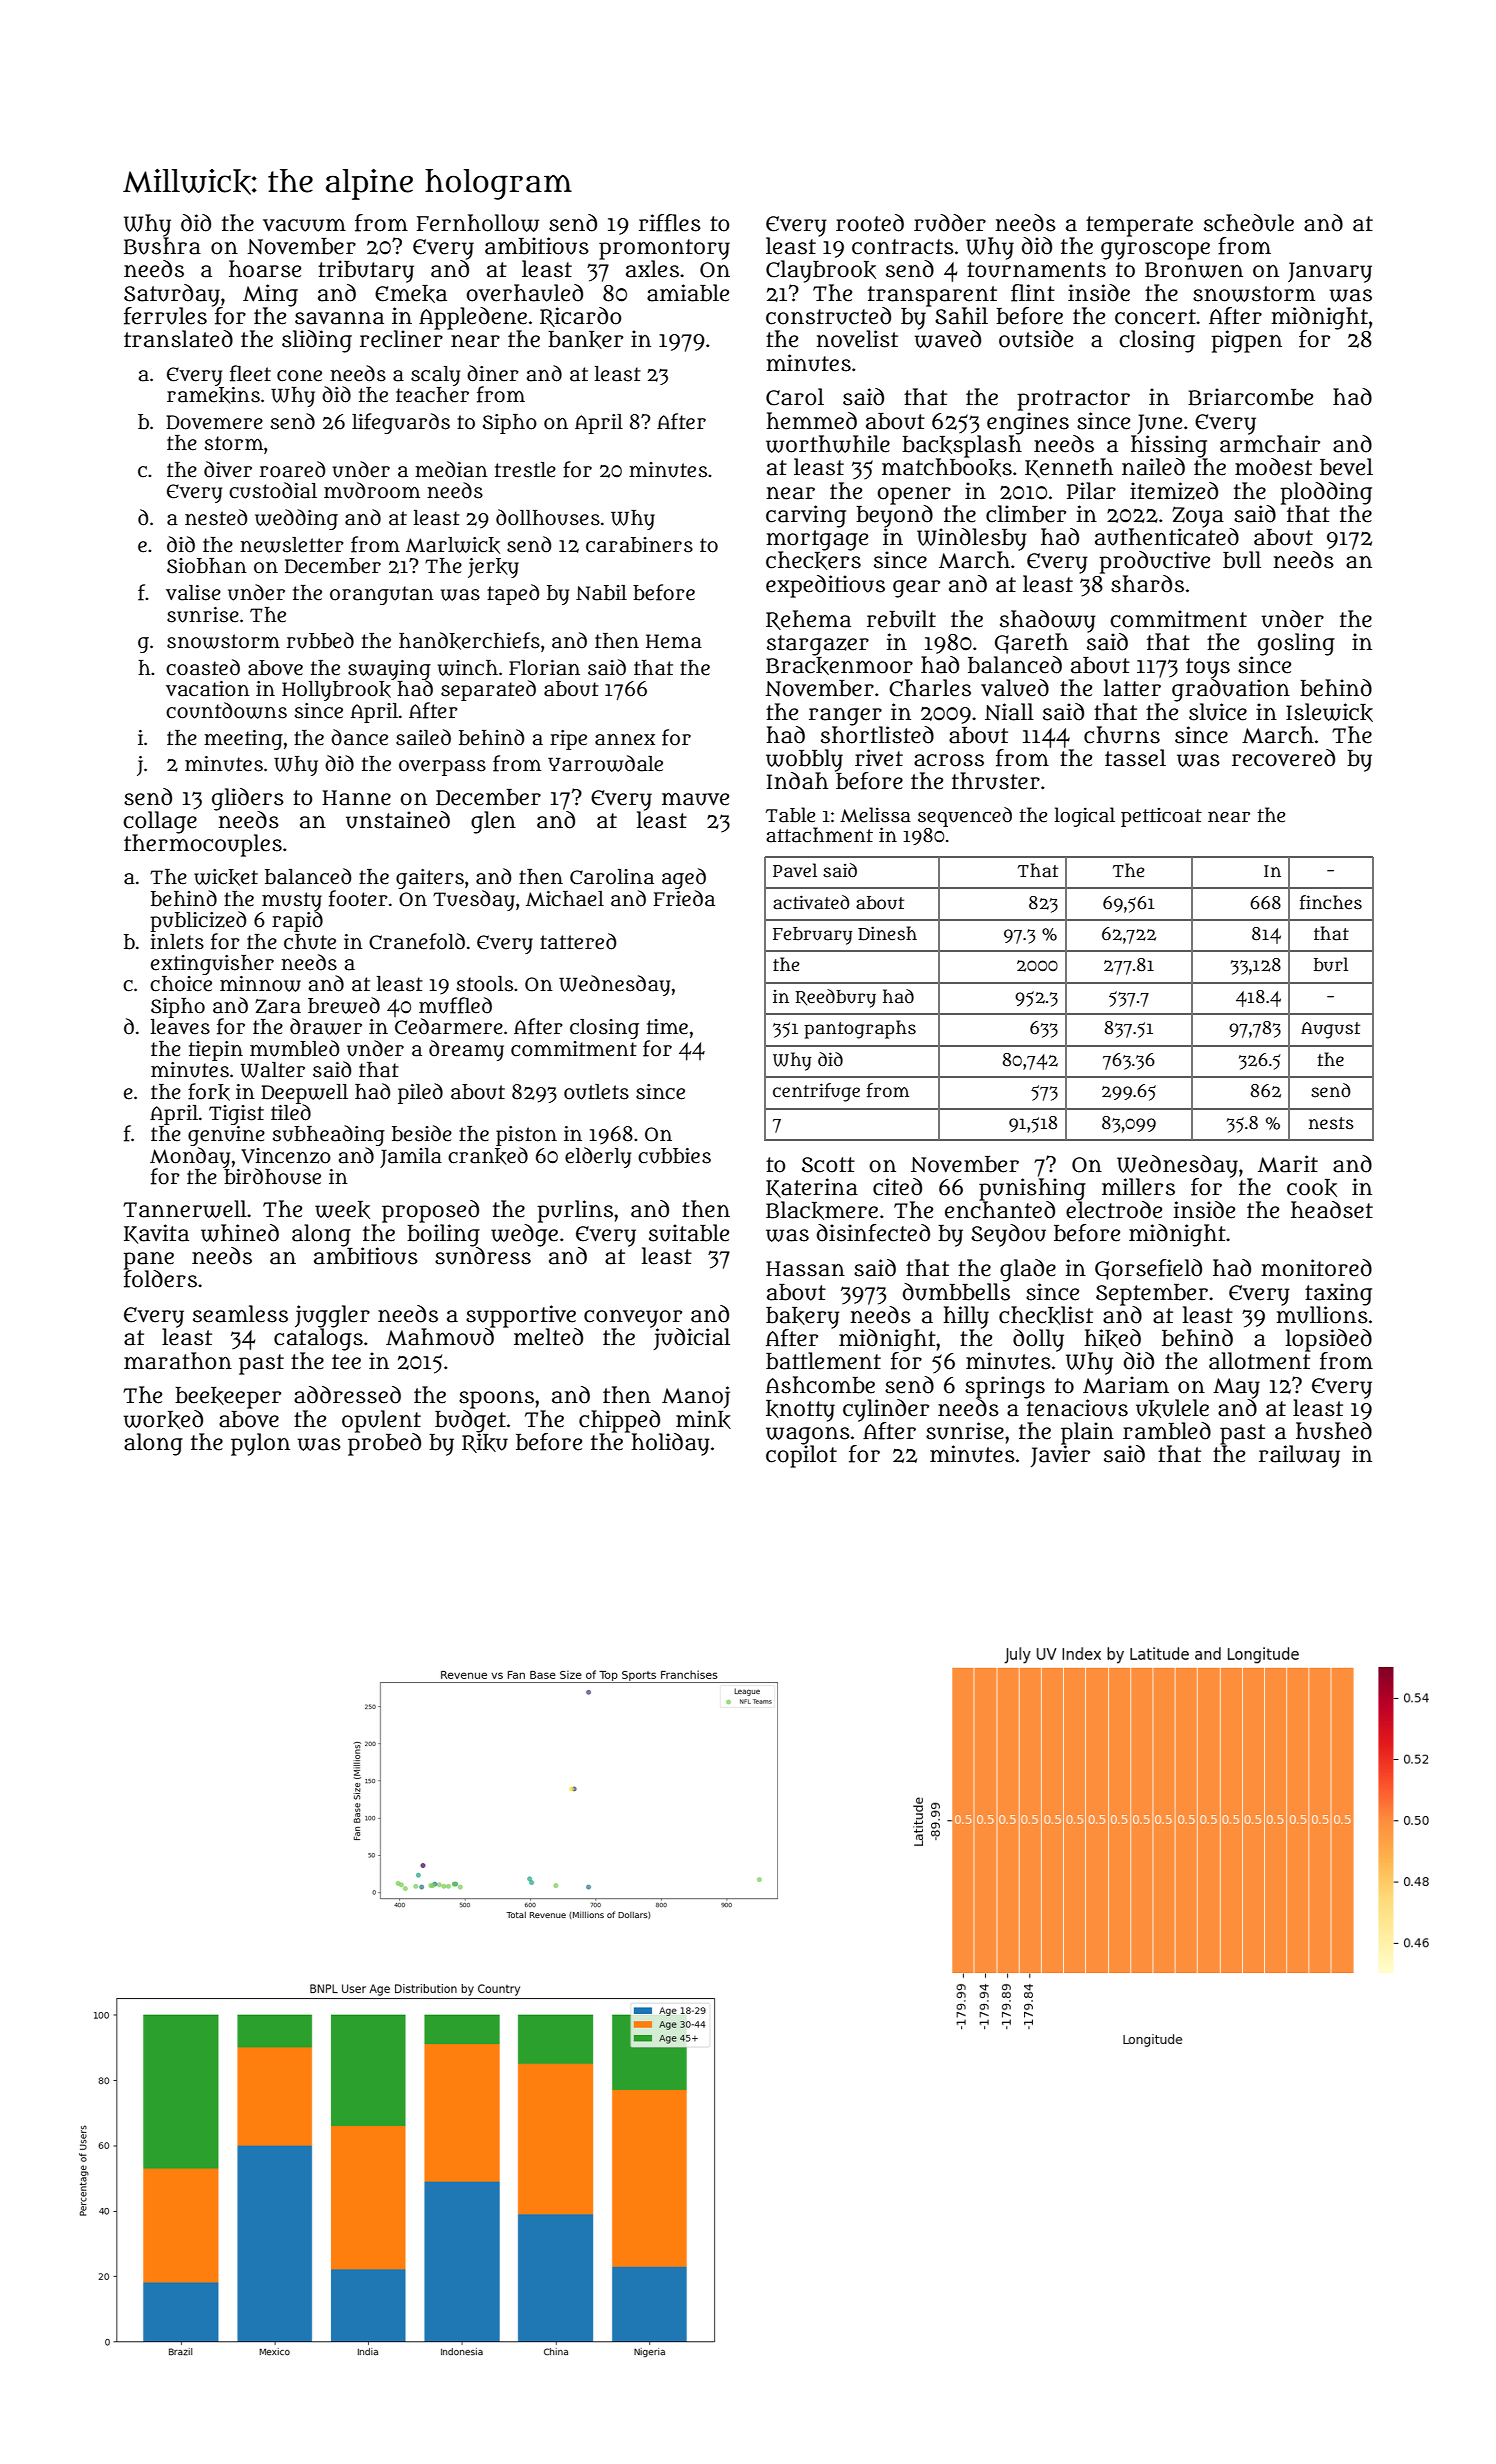 The width and height of the screenshot is (1496, 2464). I want to click on Islewick, so click(1329, 712).
